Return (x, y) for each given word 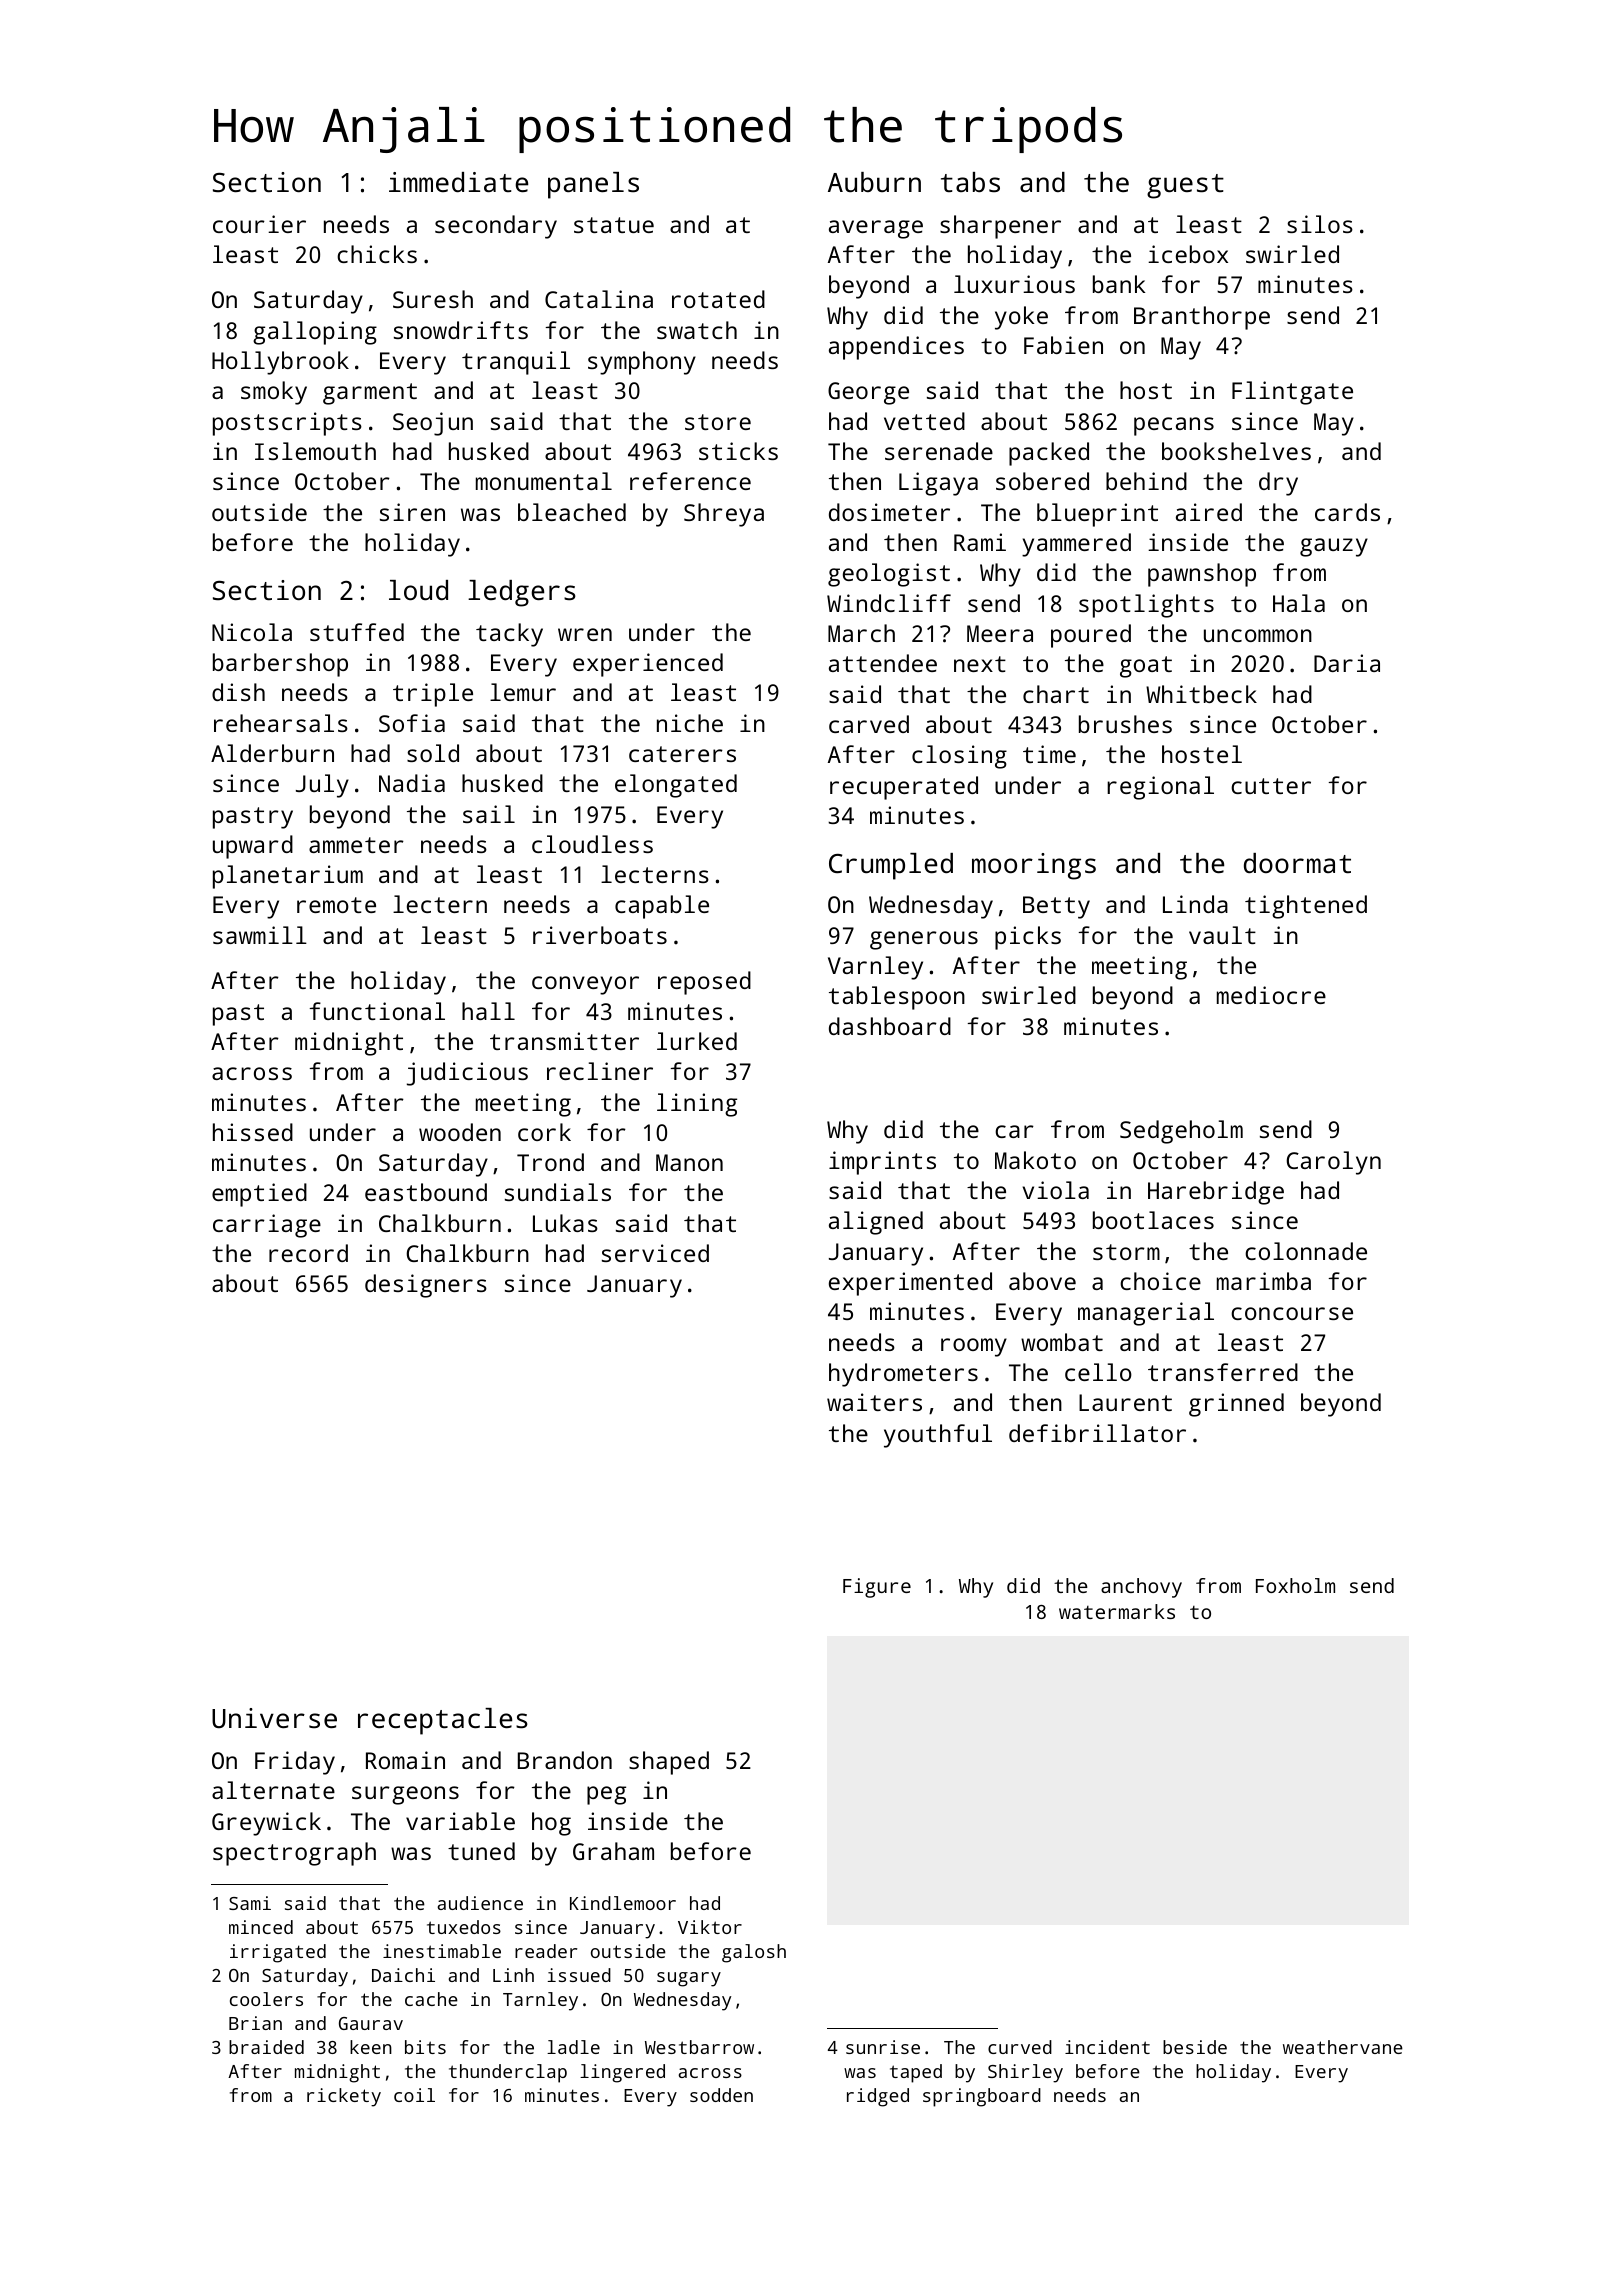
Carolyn (1333, 1163)
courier (259, 224)
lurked (697, 1041)
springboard (982, 2097)
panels (593, 185)
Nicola (252, 632)
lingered (622, 2073)
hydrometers (903, 1375)
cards (1347, 512)
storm (1126, 1252)
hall (488, 1011)
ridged (878, 2097)
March (861, 633)
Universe (274, 1718)
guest (1185, 186)
